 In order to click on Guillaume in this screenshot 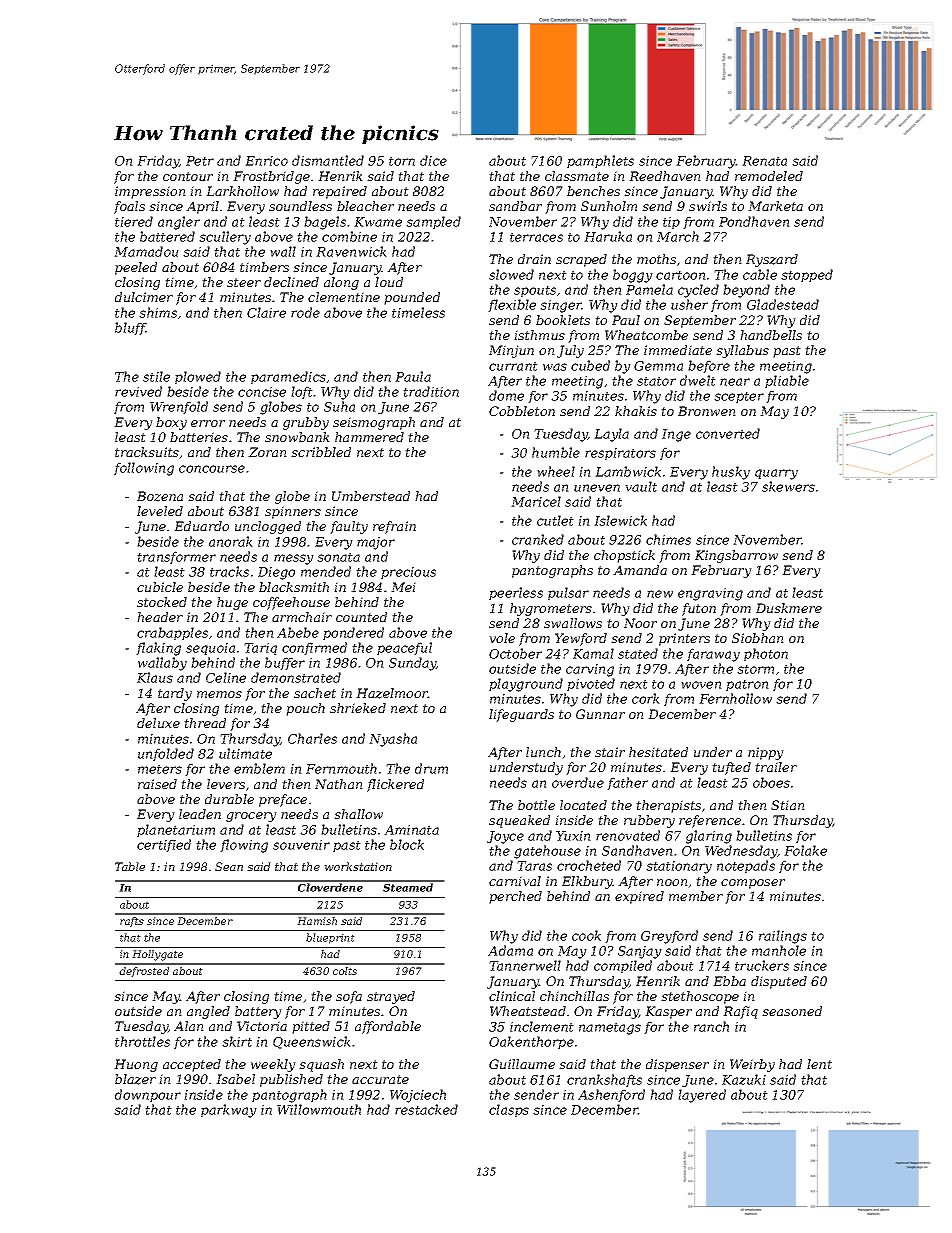, I will do `click(522, 1064)`.
